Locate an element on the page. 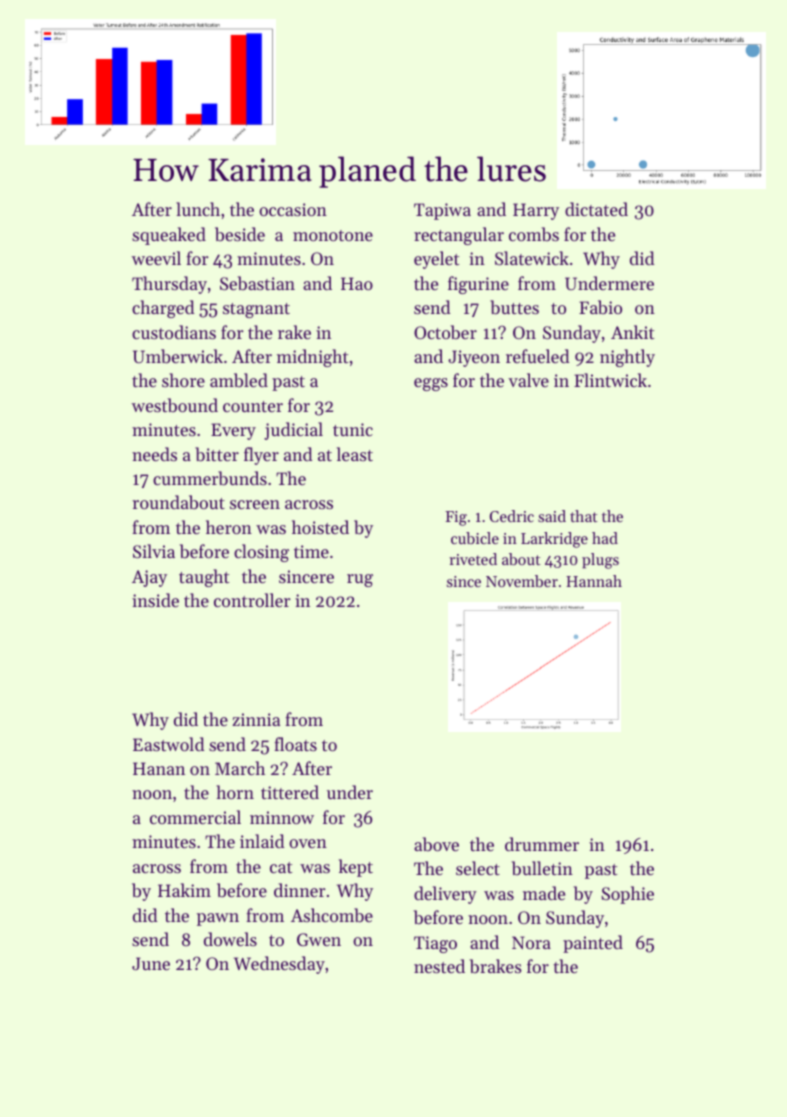 The width and height of the image is (787, 1117). figurine is located at coordinates (478, 285).
